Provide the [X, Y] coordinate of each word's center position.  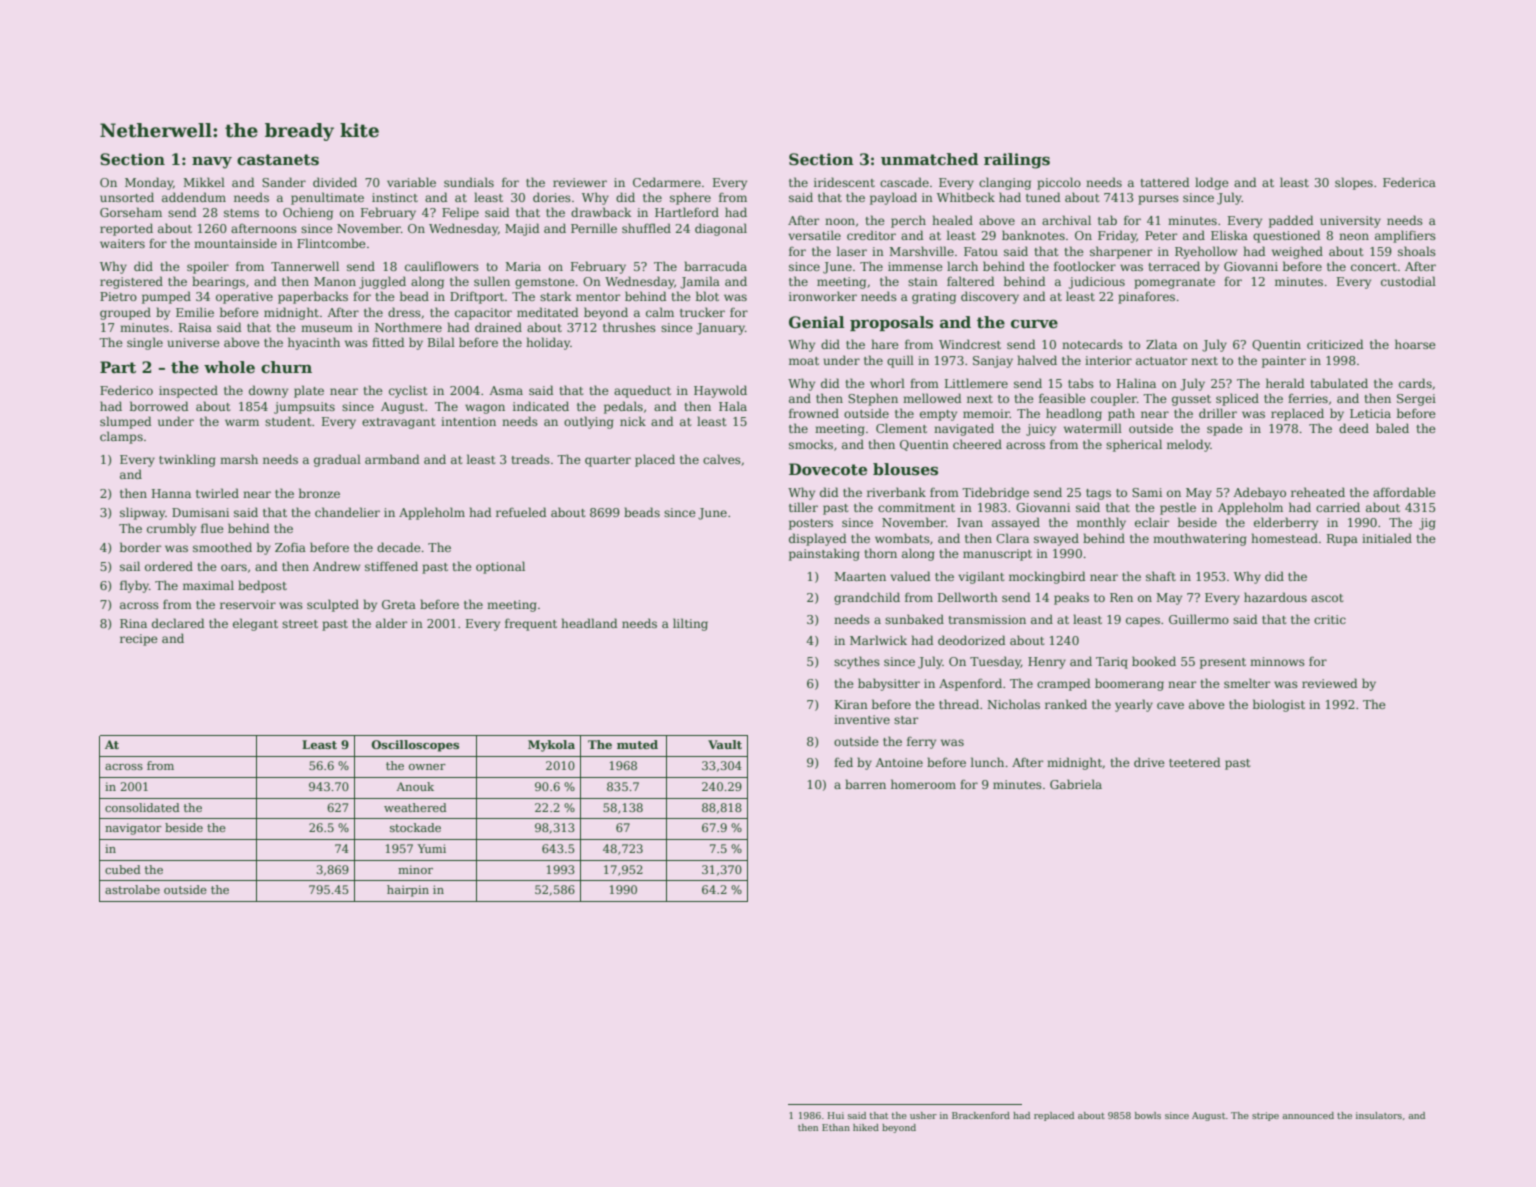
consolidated [142, 807]
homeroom [923, 784]
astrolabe [132, 889]
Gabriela [1076, 784]
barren [865, 784]
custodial [1408, 281]
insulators [1379, 1115]
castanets [278, 160]
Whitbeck [966, 197]
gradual [337, 460]
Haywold [720, 391]
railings [1017, 161]
